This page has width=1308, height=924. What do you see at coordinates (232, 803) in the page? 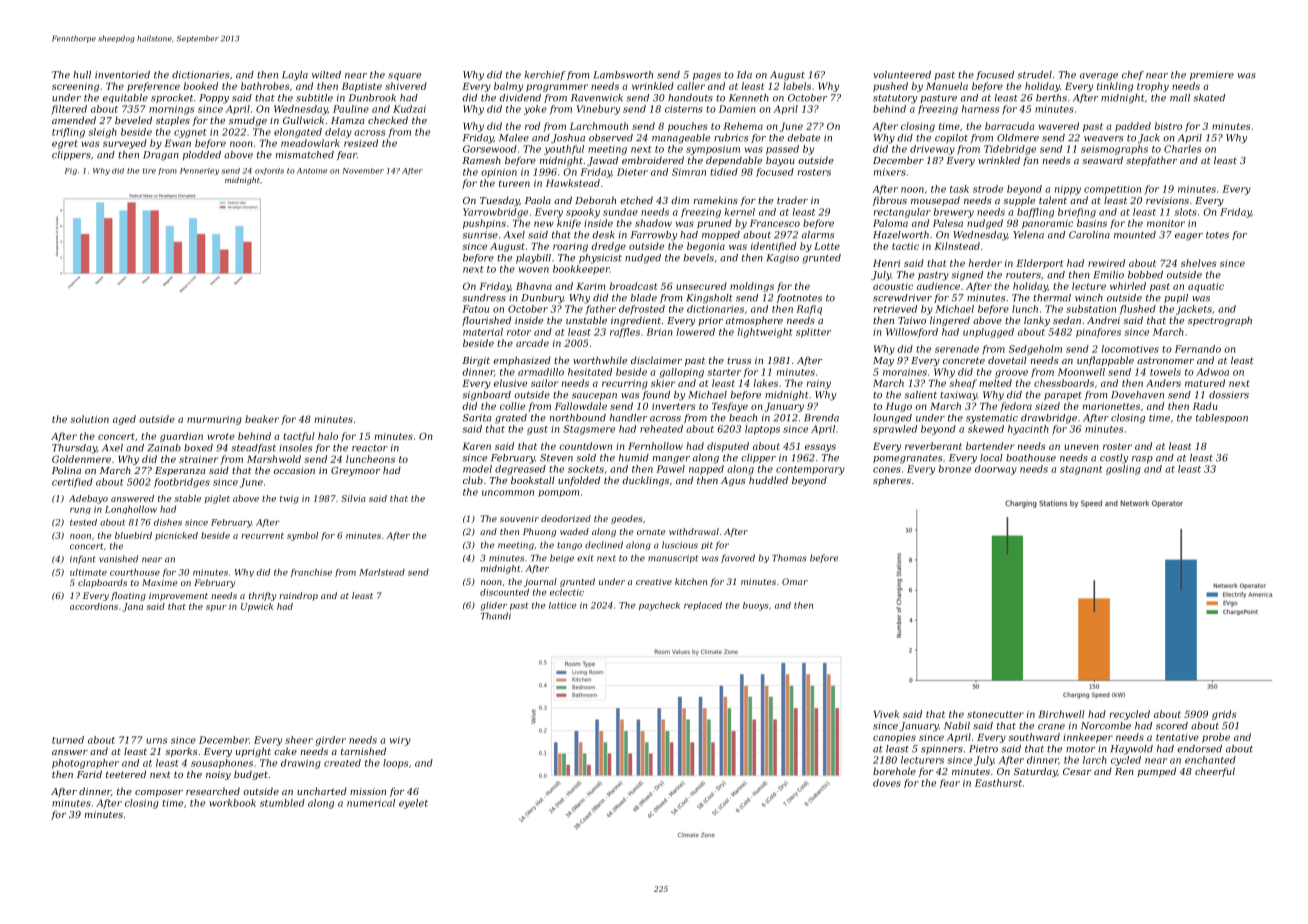
I see `workbook` at bounding box center [232, 803].
